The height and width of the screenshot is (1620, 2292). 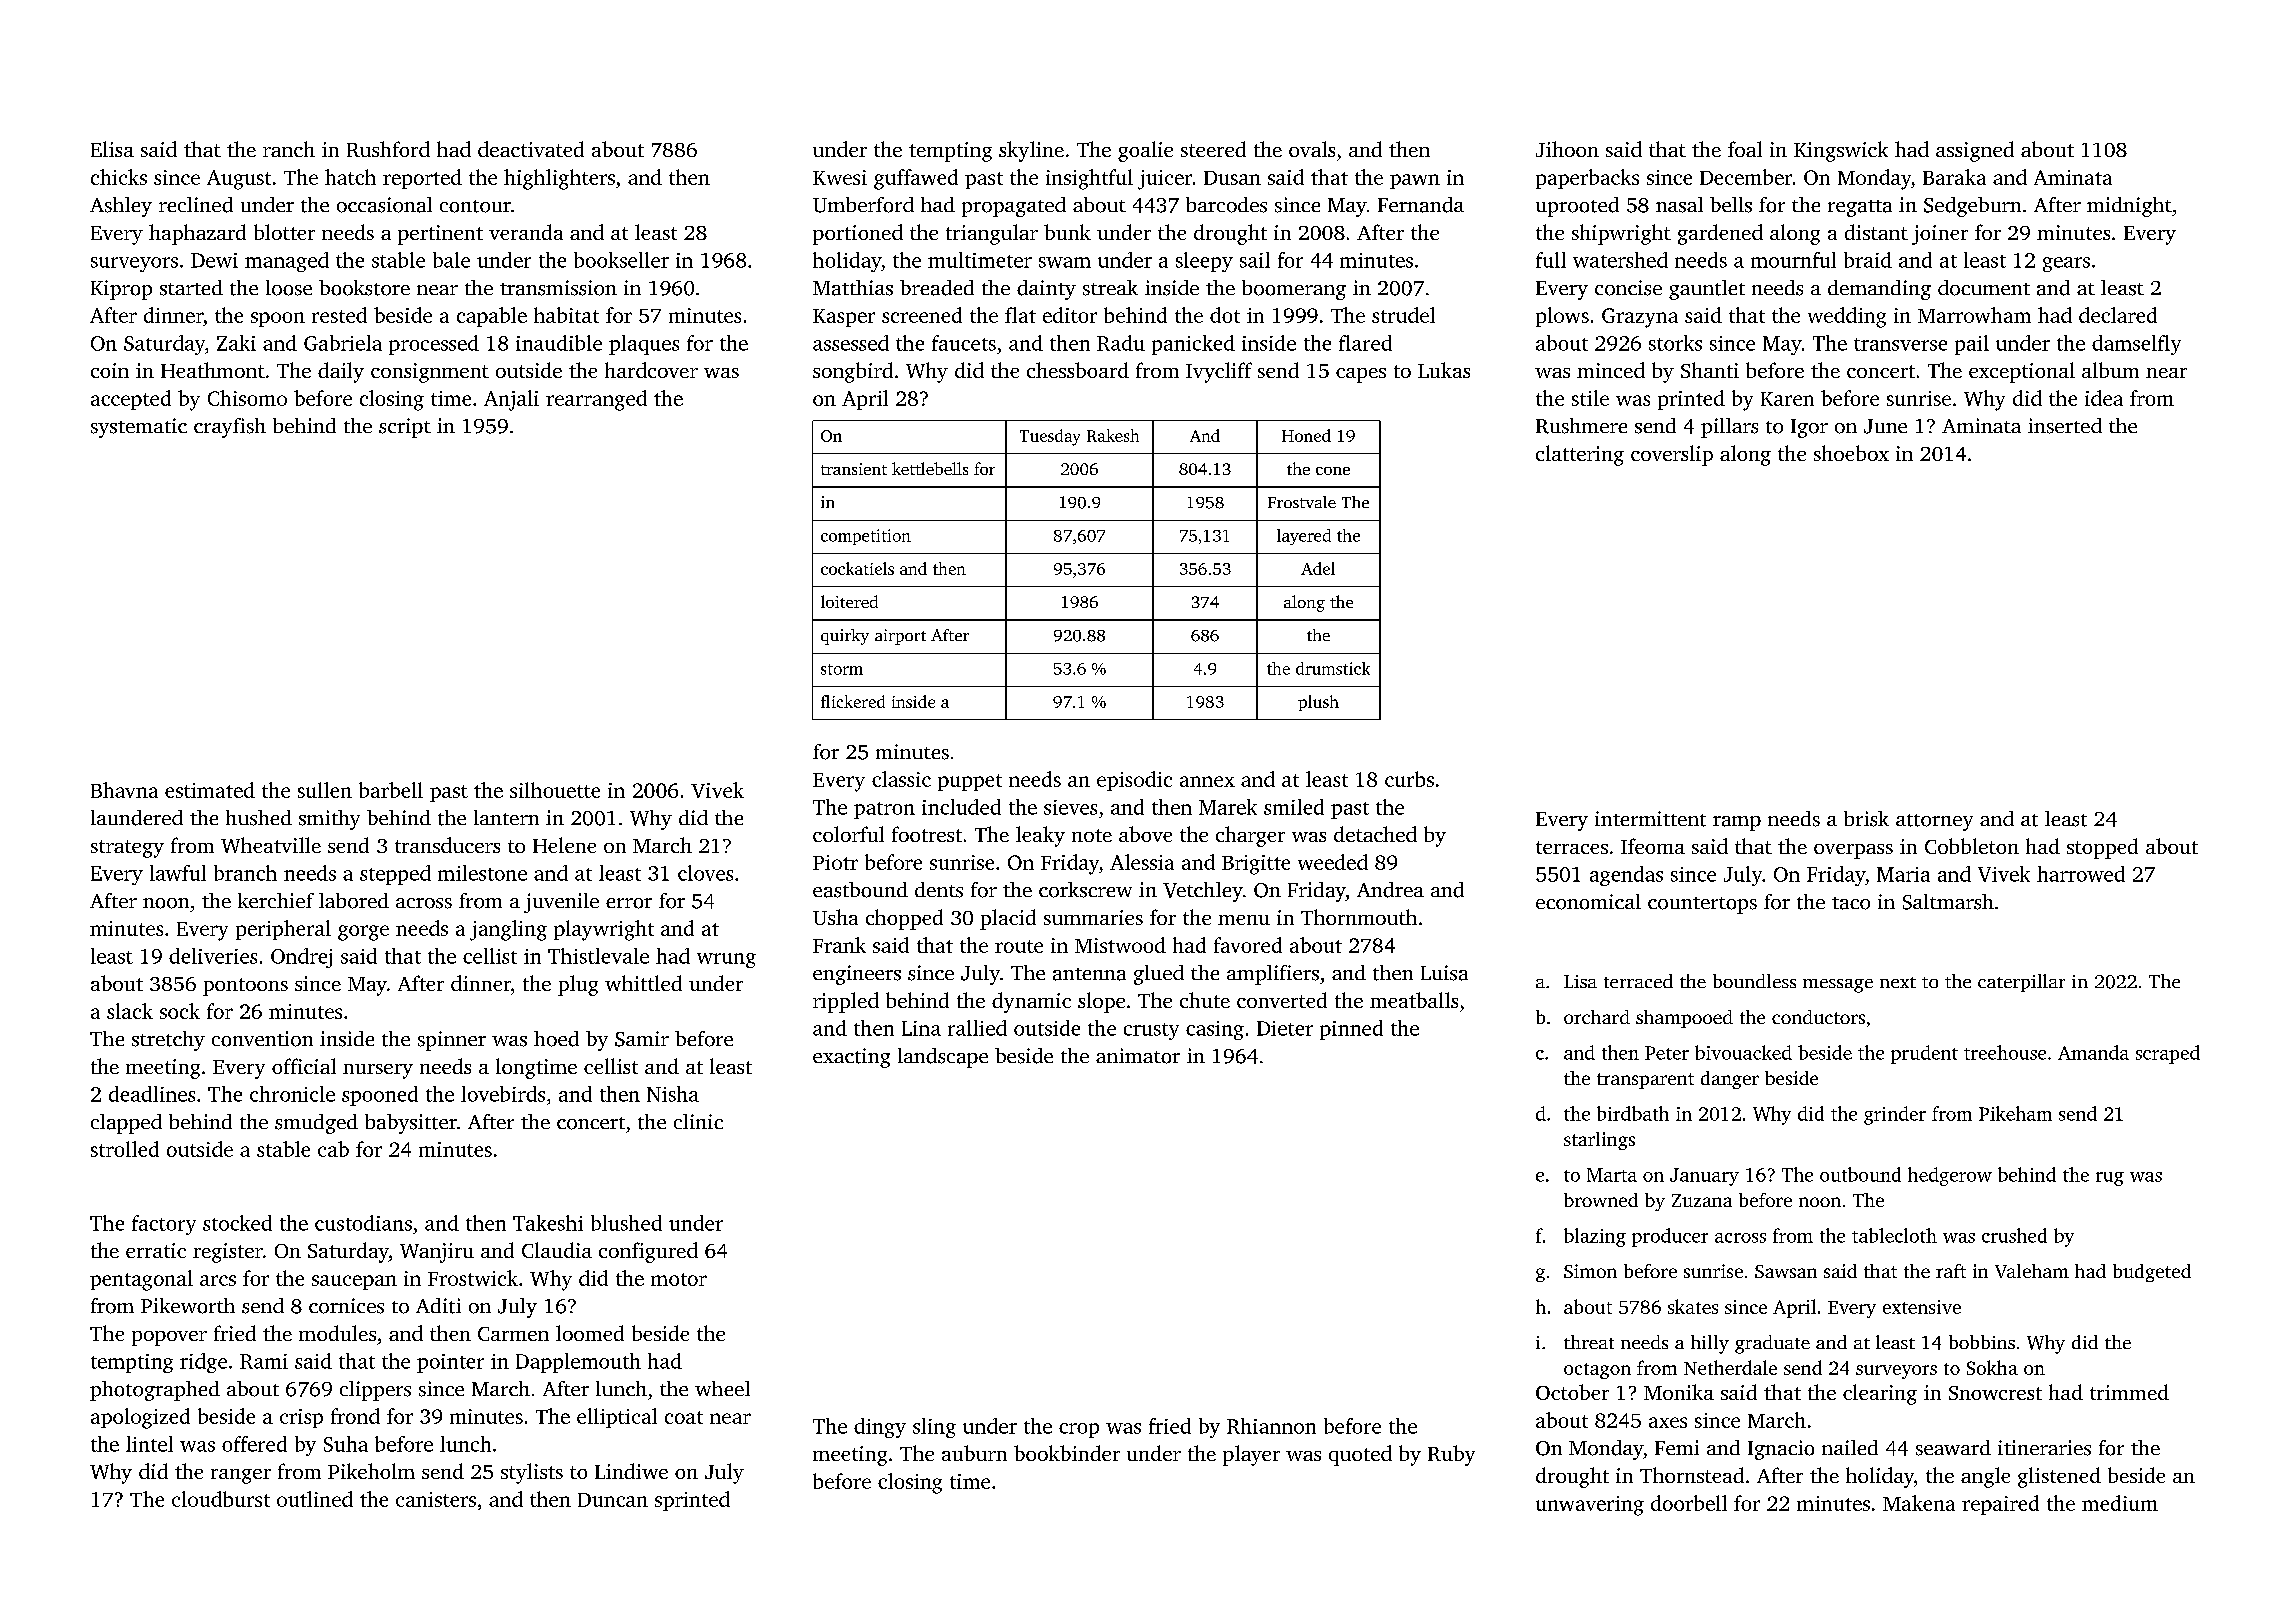 I want to click on babysitter, so click(x=411, y=1124).
